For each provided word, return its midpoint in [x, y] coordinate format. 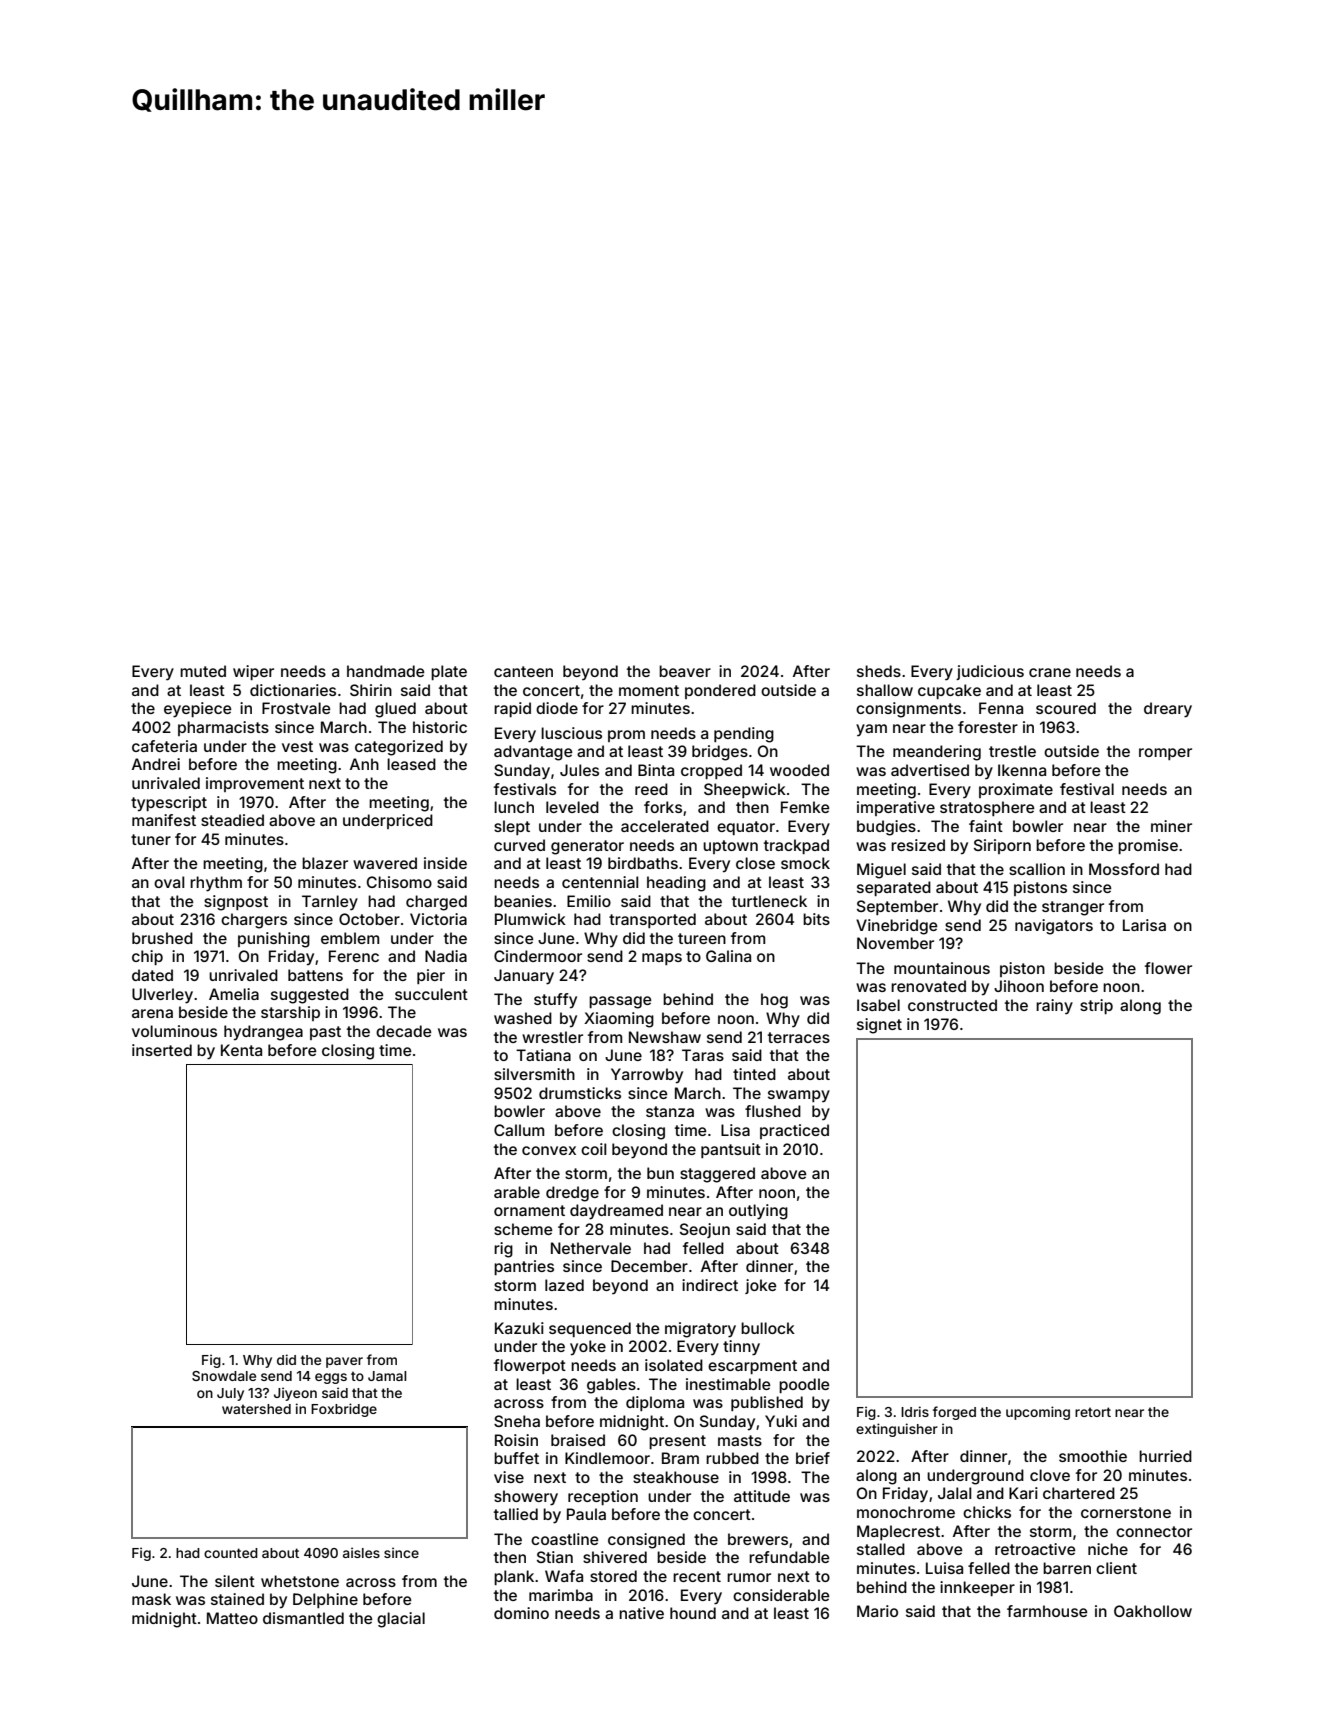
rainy [1054, 1006]
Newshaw [665, 1037]
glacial [401, 1620]
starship [290, 1013]
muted [203, 671]
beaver [685, 671]
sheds [879, 671]
